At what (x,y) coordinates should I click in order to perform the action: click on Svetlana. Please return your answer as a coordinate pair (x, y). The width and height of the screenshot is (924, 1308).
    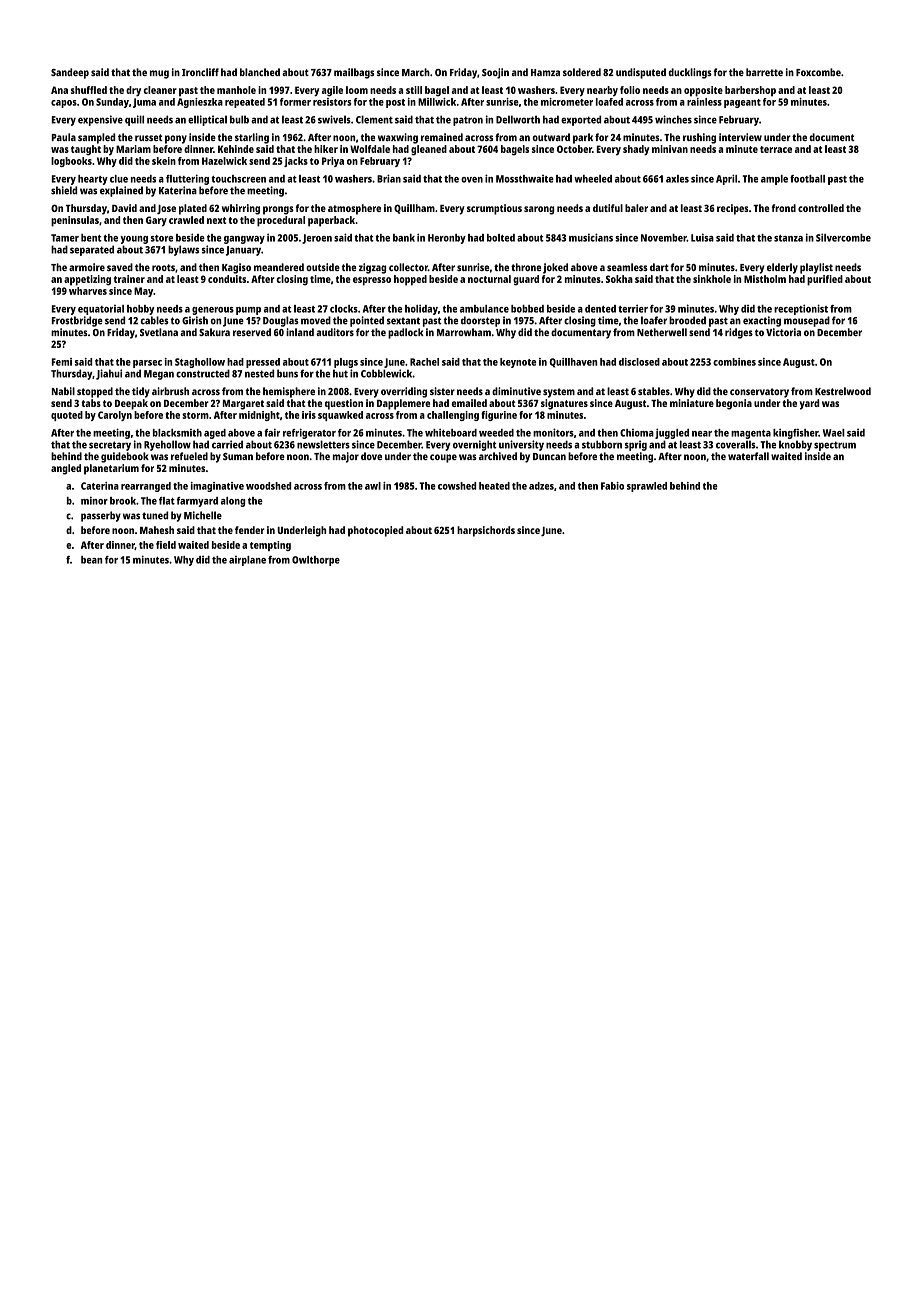
    Looking at the image, I should click on (159, 332).
